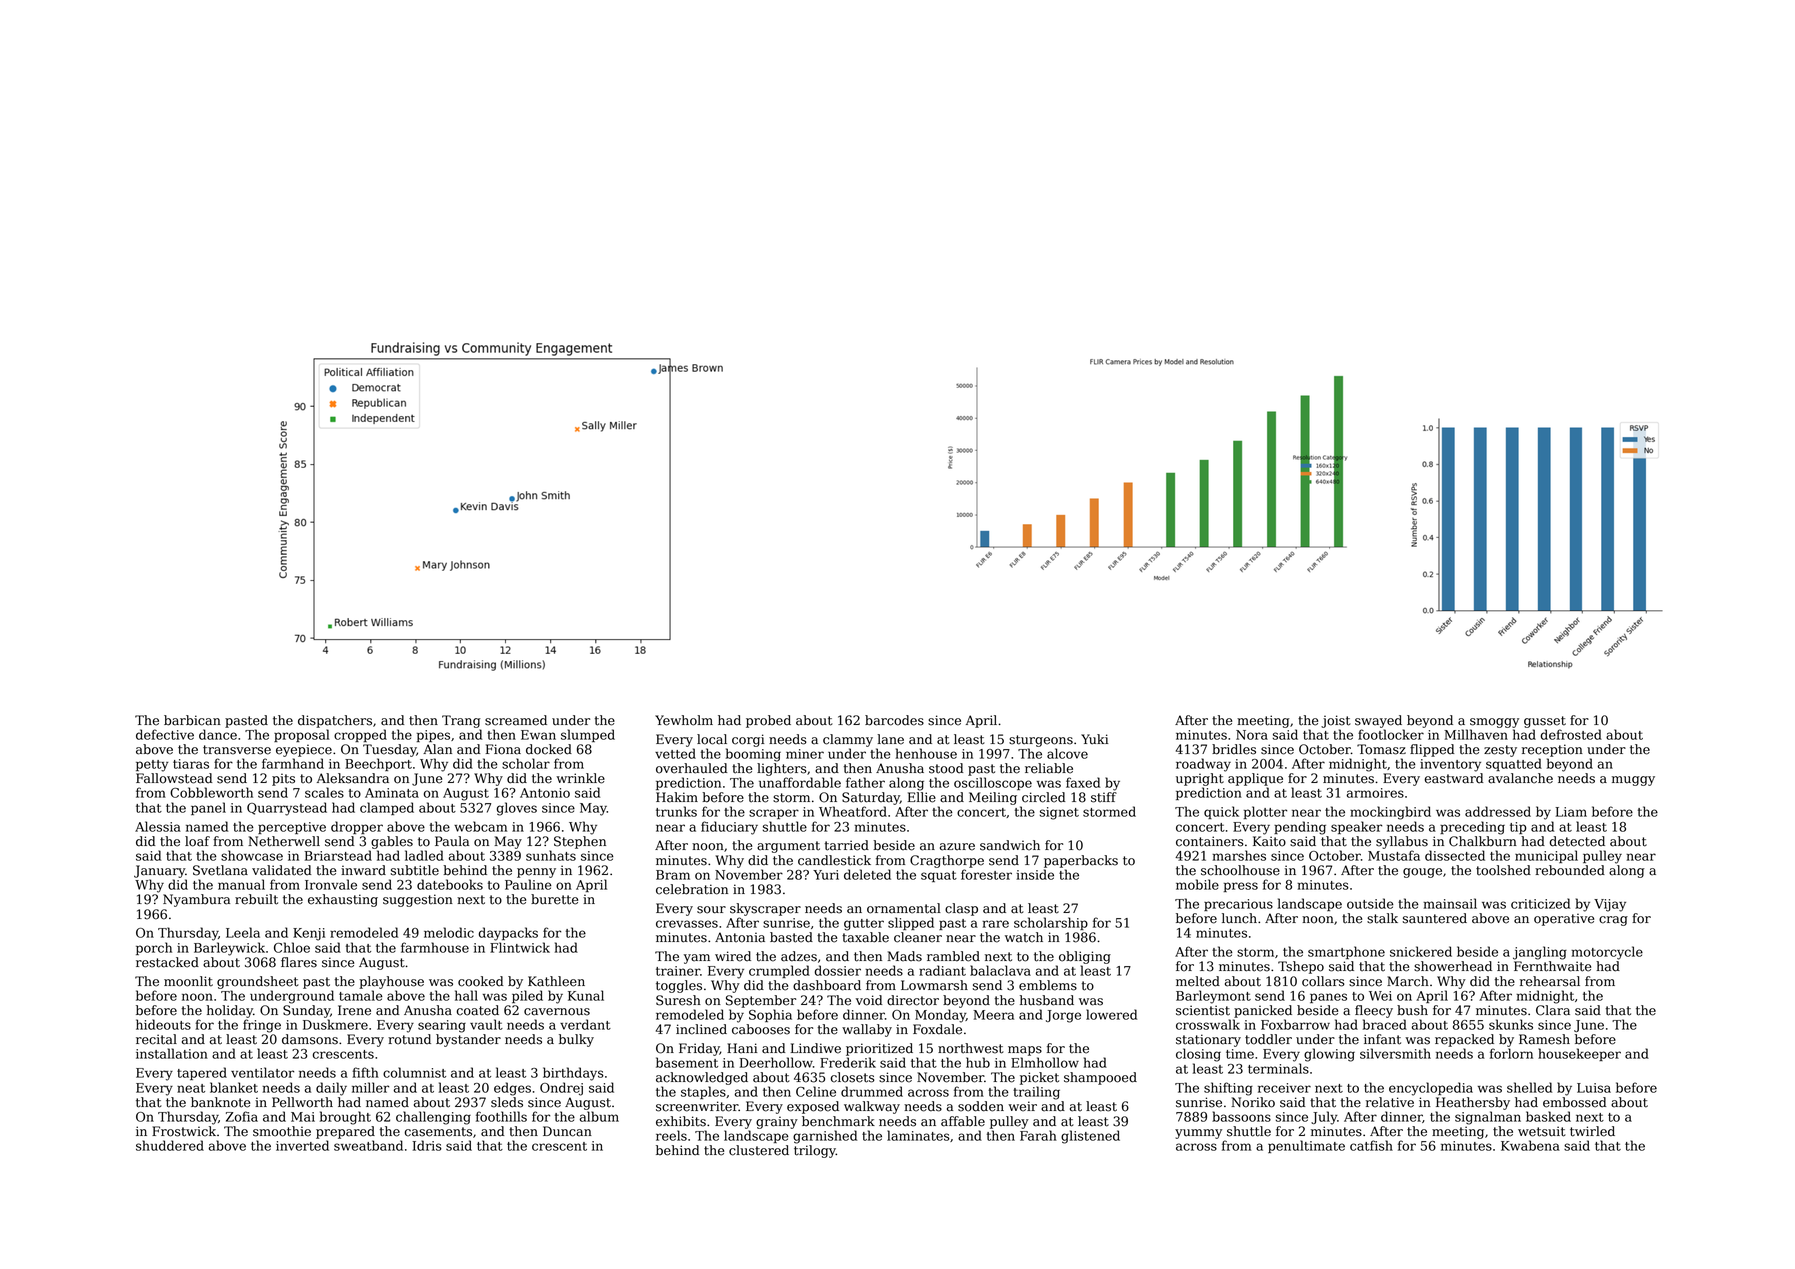 Image resolution: width=1795 pixels, height=1269 pixels. Describe the element at coordinates (1203, 765) in the screenshot. I see `roadway` at that location.
